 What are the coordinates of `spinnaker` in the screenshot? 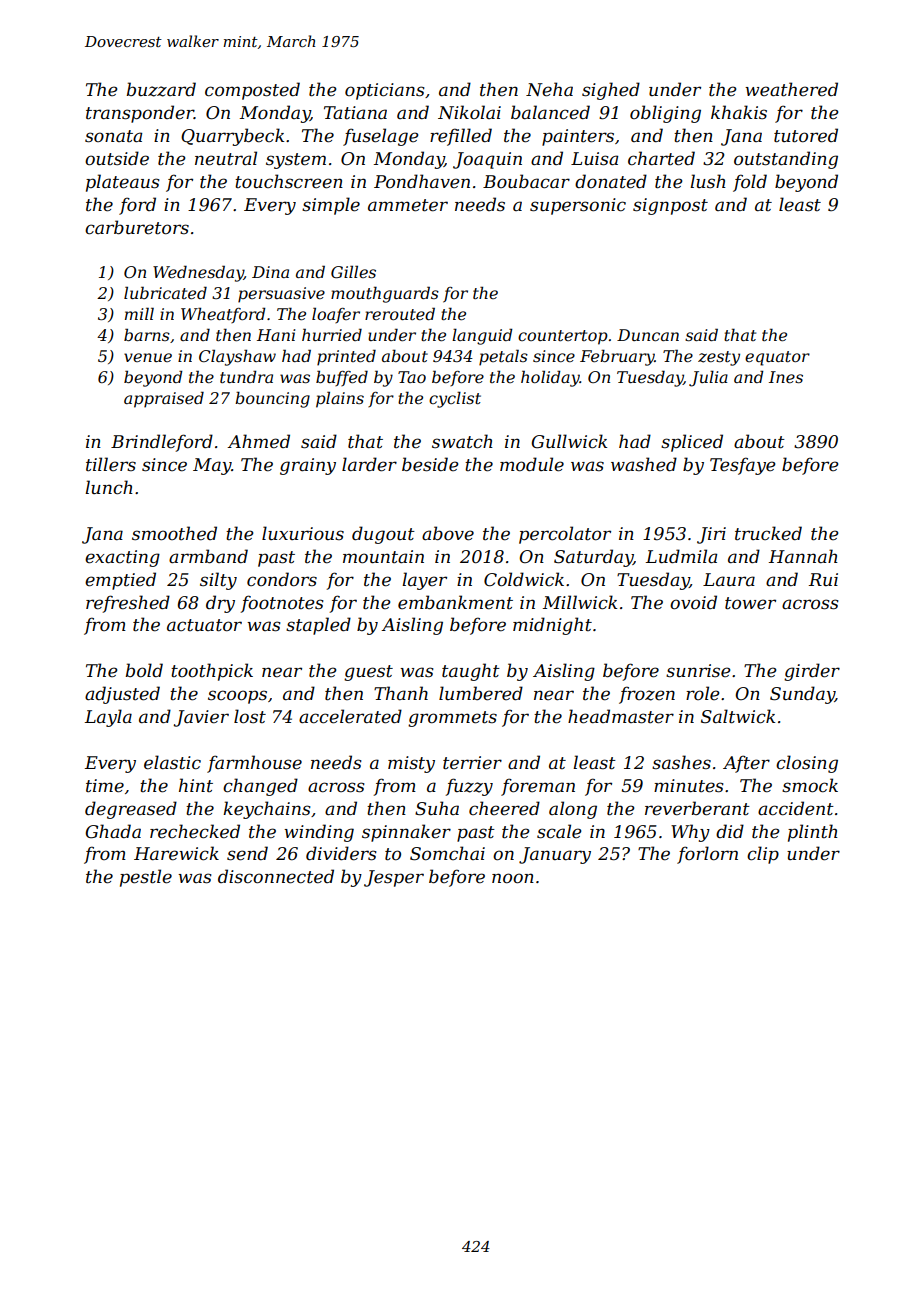 It's located at (406, 833).
